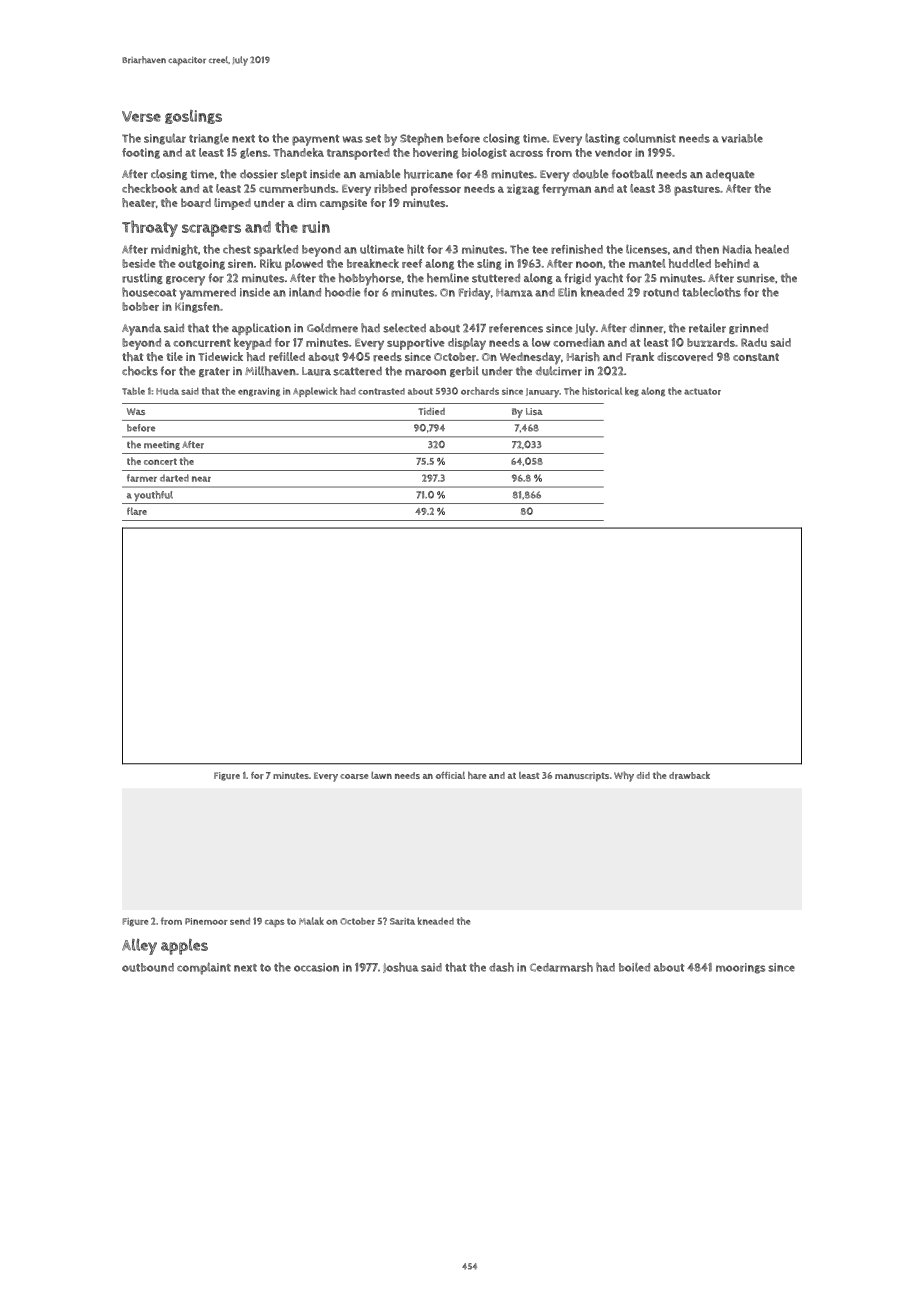 The width and height of the document is (924, 1308). I want to click on variable, so click(742, 138).
